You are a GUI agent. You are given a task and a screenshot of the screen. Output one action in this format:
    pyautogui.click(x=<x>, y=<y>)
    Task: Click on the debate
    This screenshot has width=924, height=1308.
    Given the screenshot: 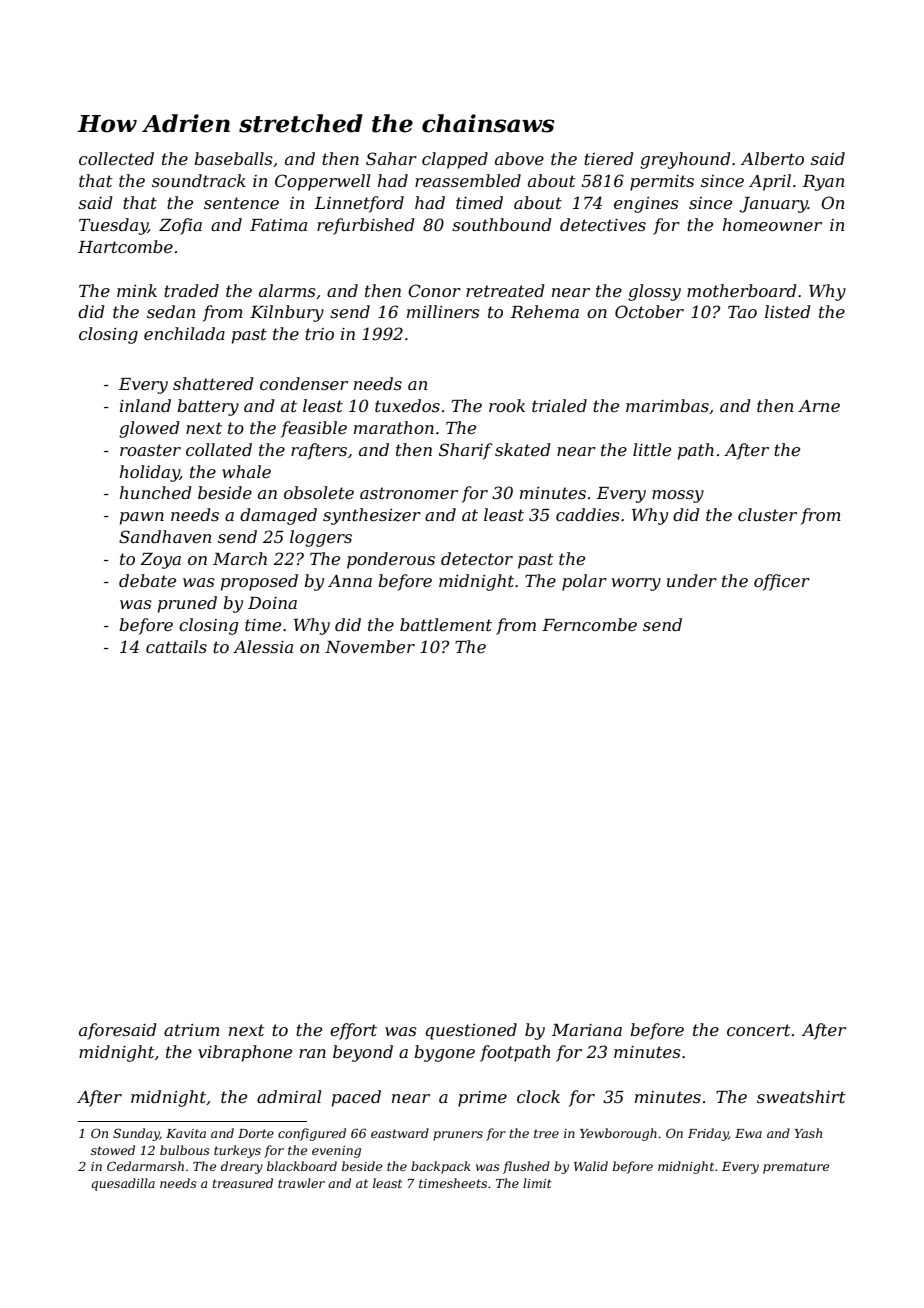 What is the action you would take?
    pyautogui.click(x=147, y=580)
